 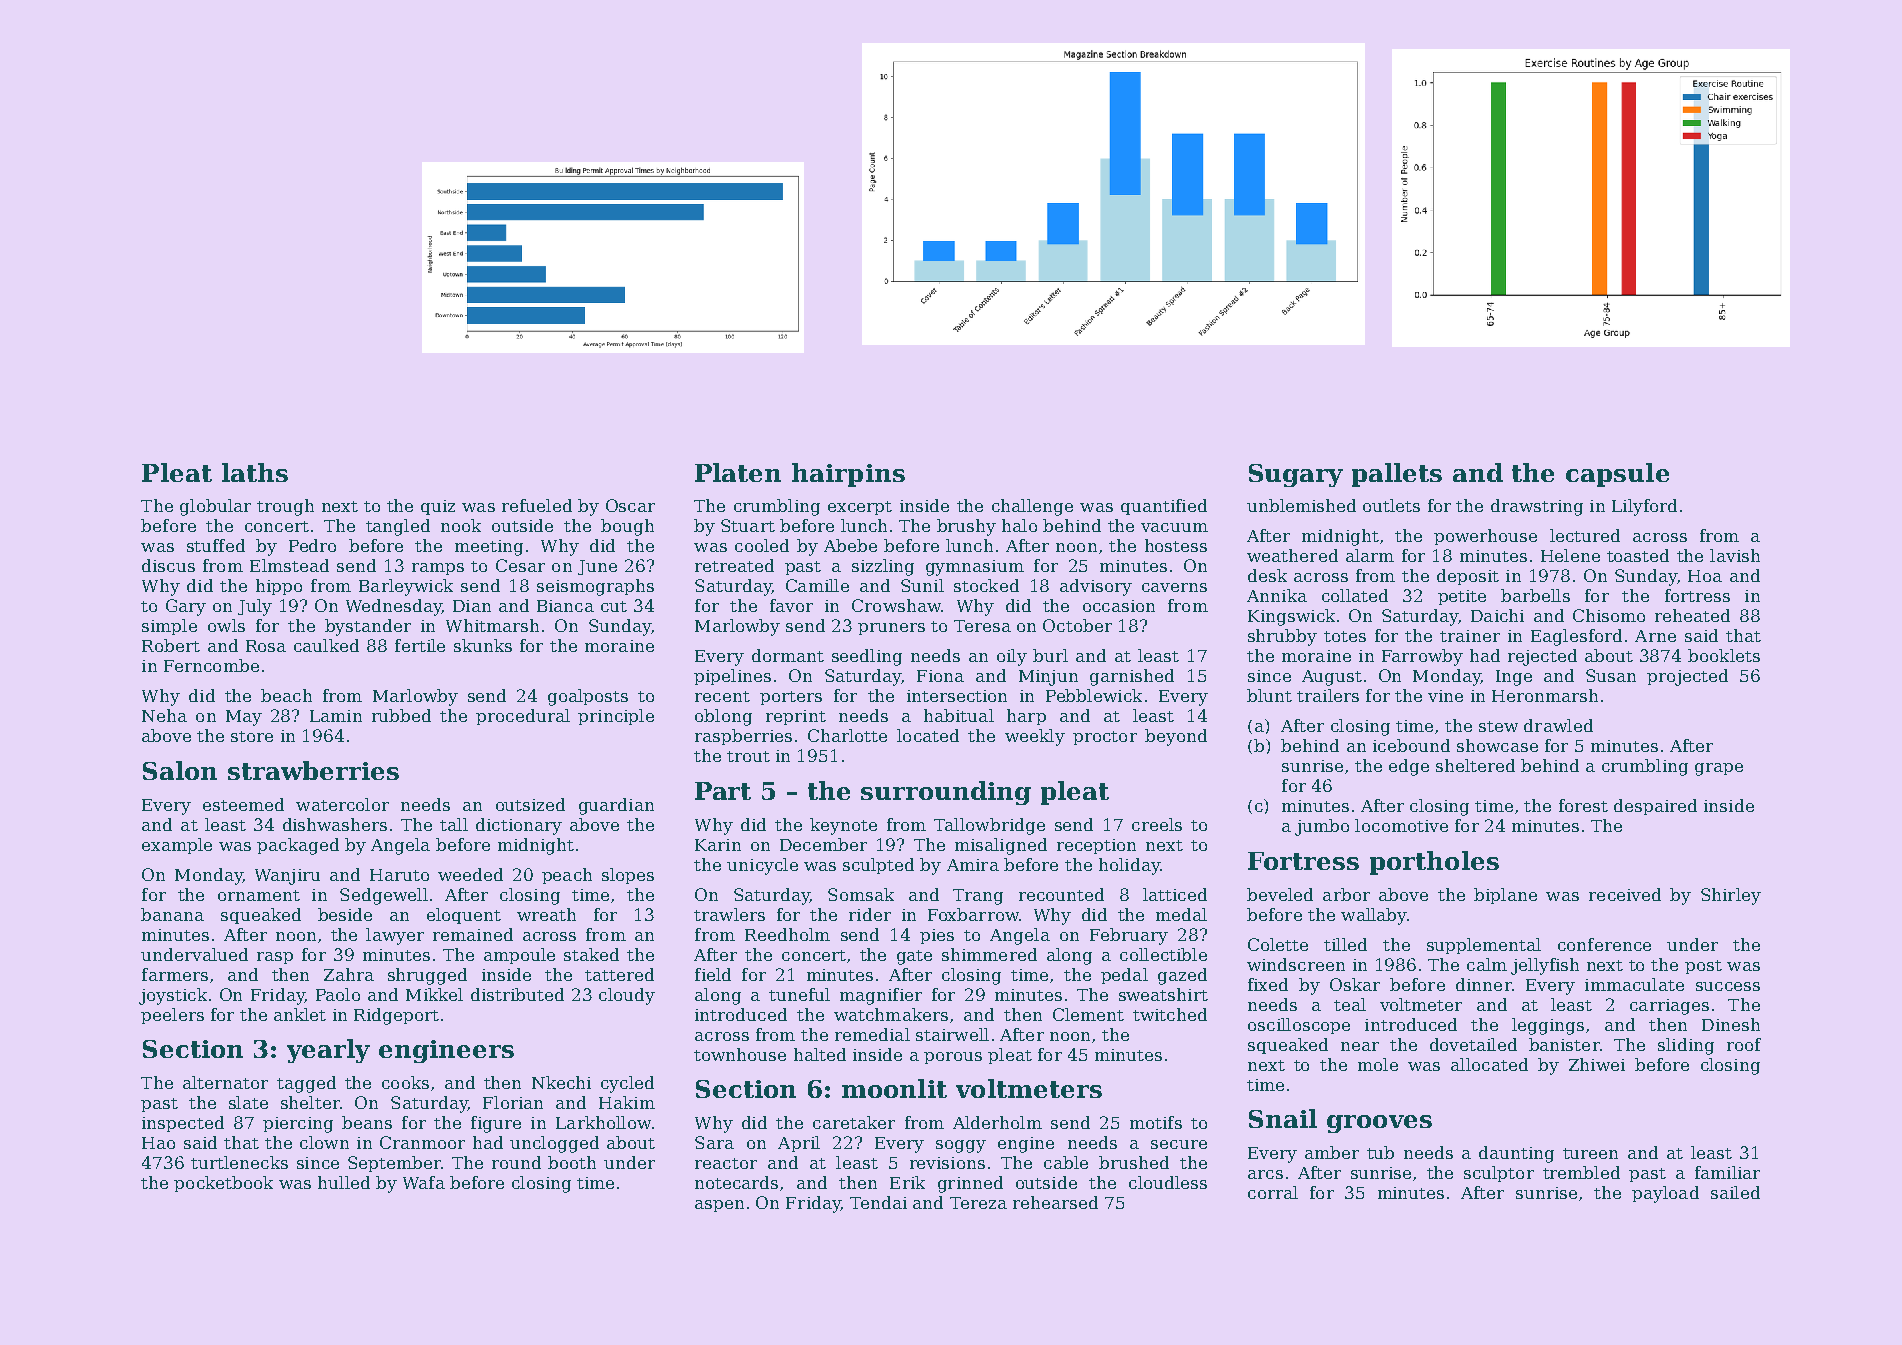 I want to click on capsule, so click(x=1617, y=475).
